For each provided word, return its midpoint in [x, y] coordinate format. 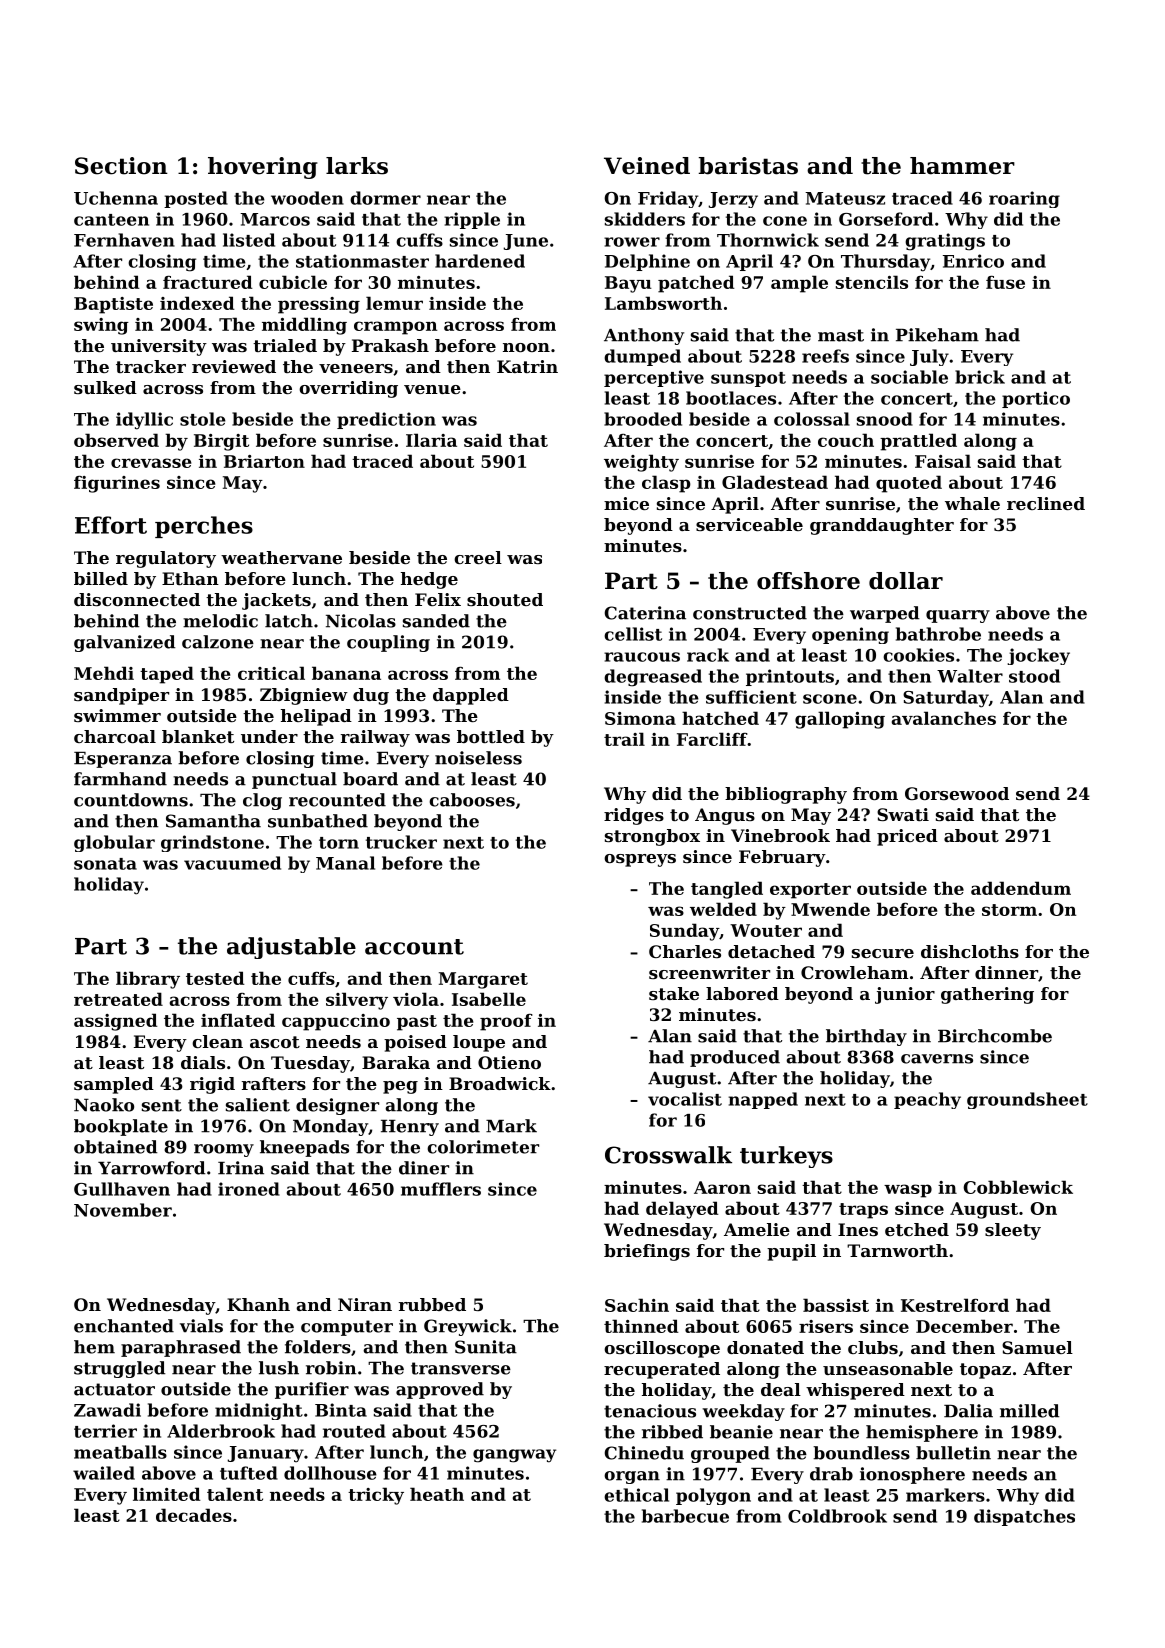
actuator [114, 1389]
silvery [357, 1001]
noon [526, 347]
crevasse [151, 463]
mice [626, 503]
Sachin [637, 1305]
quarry [958, 616]
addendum [1021, 888]
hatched [720, 718]
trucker [401, 842]
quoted [909, 484]
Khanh [258, 1304]
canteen [111, 220]
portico [1036, 399]
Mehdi [104, 673]
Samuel [1037, 1347]
